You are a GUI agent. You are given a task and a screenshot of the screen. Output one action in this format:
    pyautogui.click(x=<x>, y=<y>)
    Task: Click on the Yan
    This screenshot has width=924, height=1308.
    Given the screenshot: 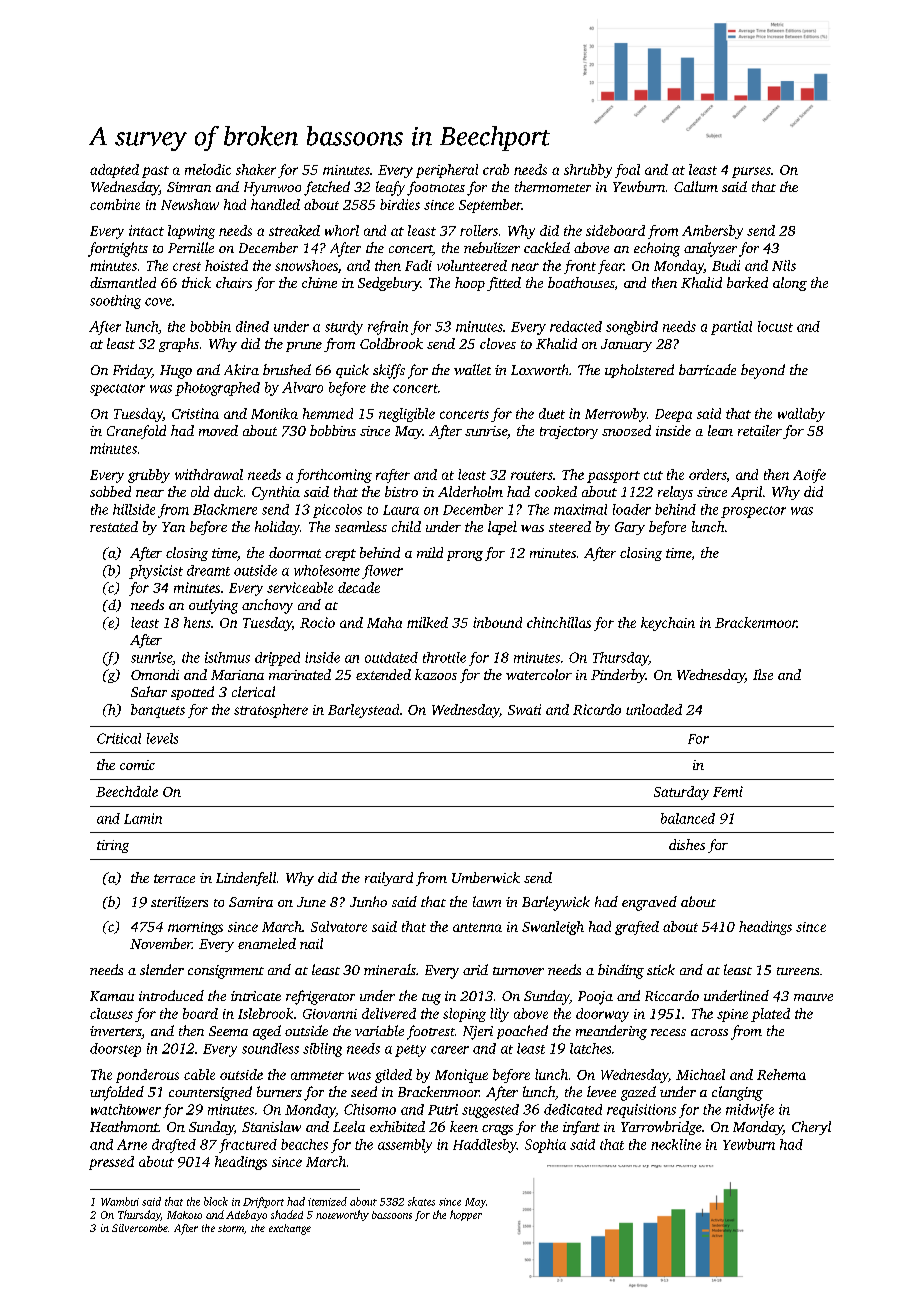 What is the action you would take?
    pyautogui.click(x=173, y=527)
